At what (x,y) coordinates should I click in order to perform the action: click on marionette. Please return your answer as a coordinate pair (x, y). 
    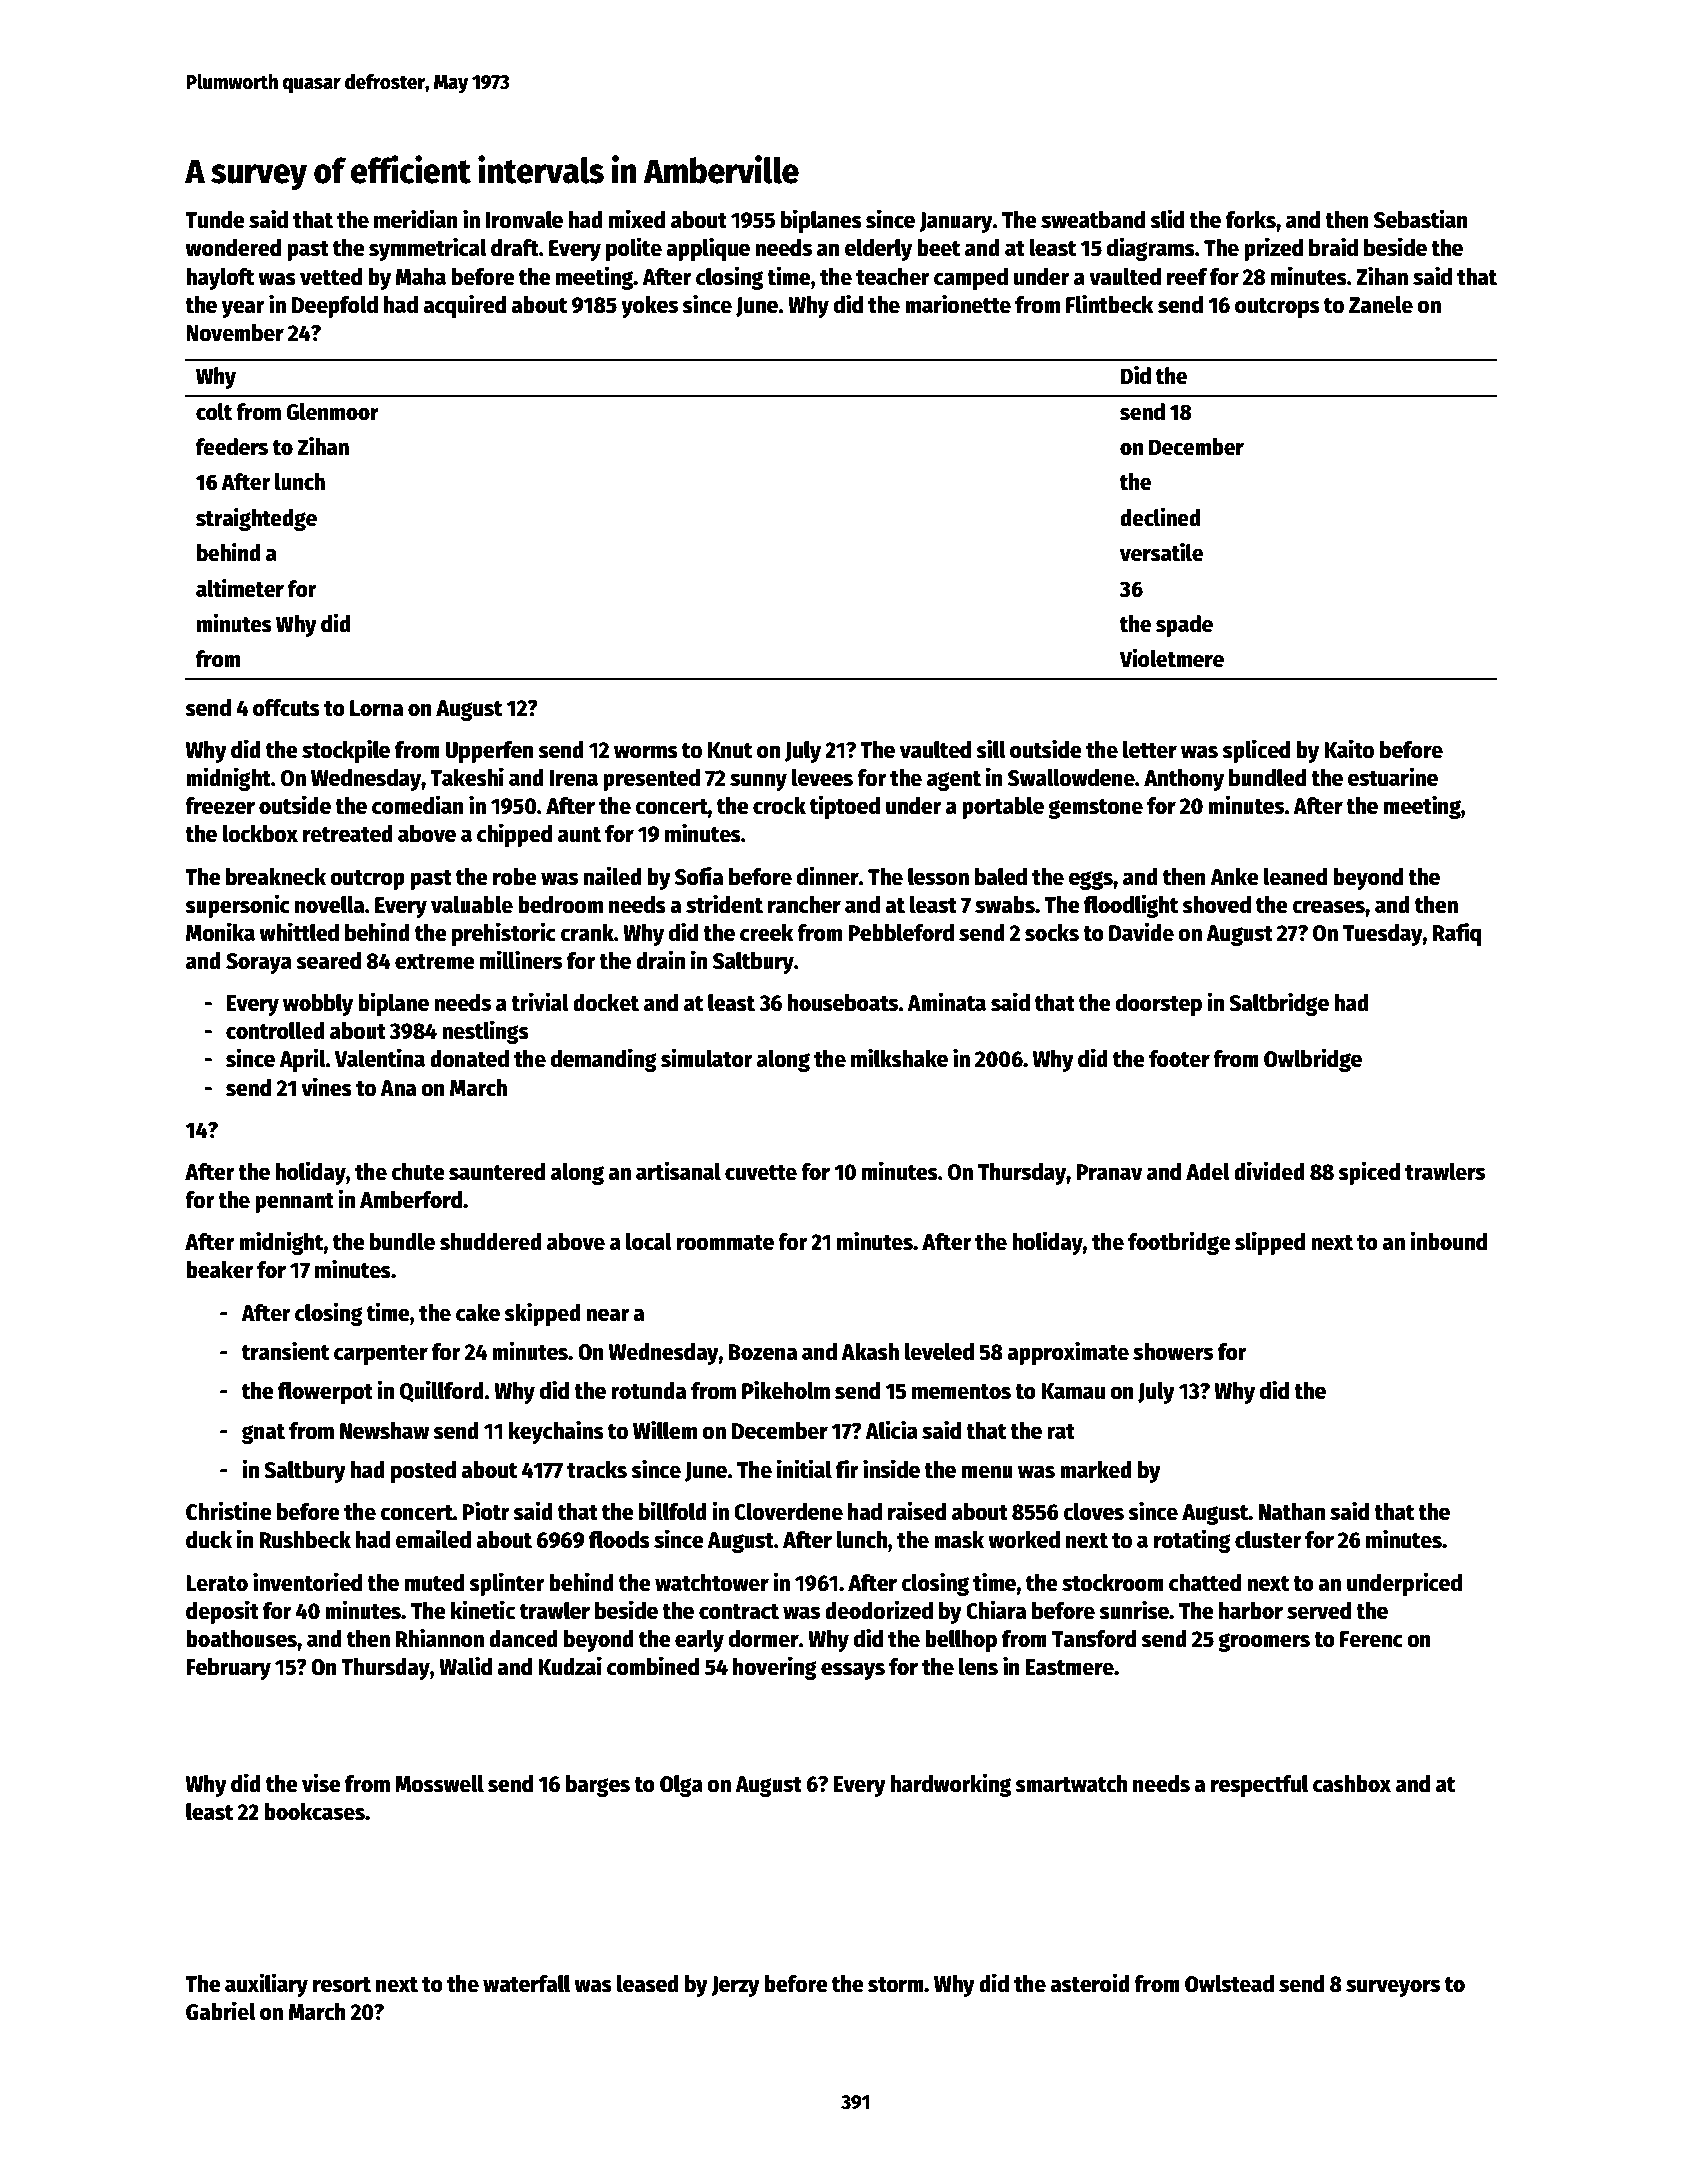
    Looking at the image, I should click on (958, 304).
